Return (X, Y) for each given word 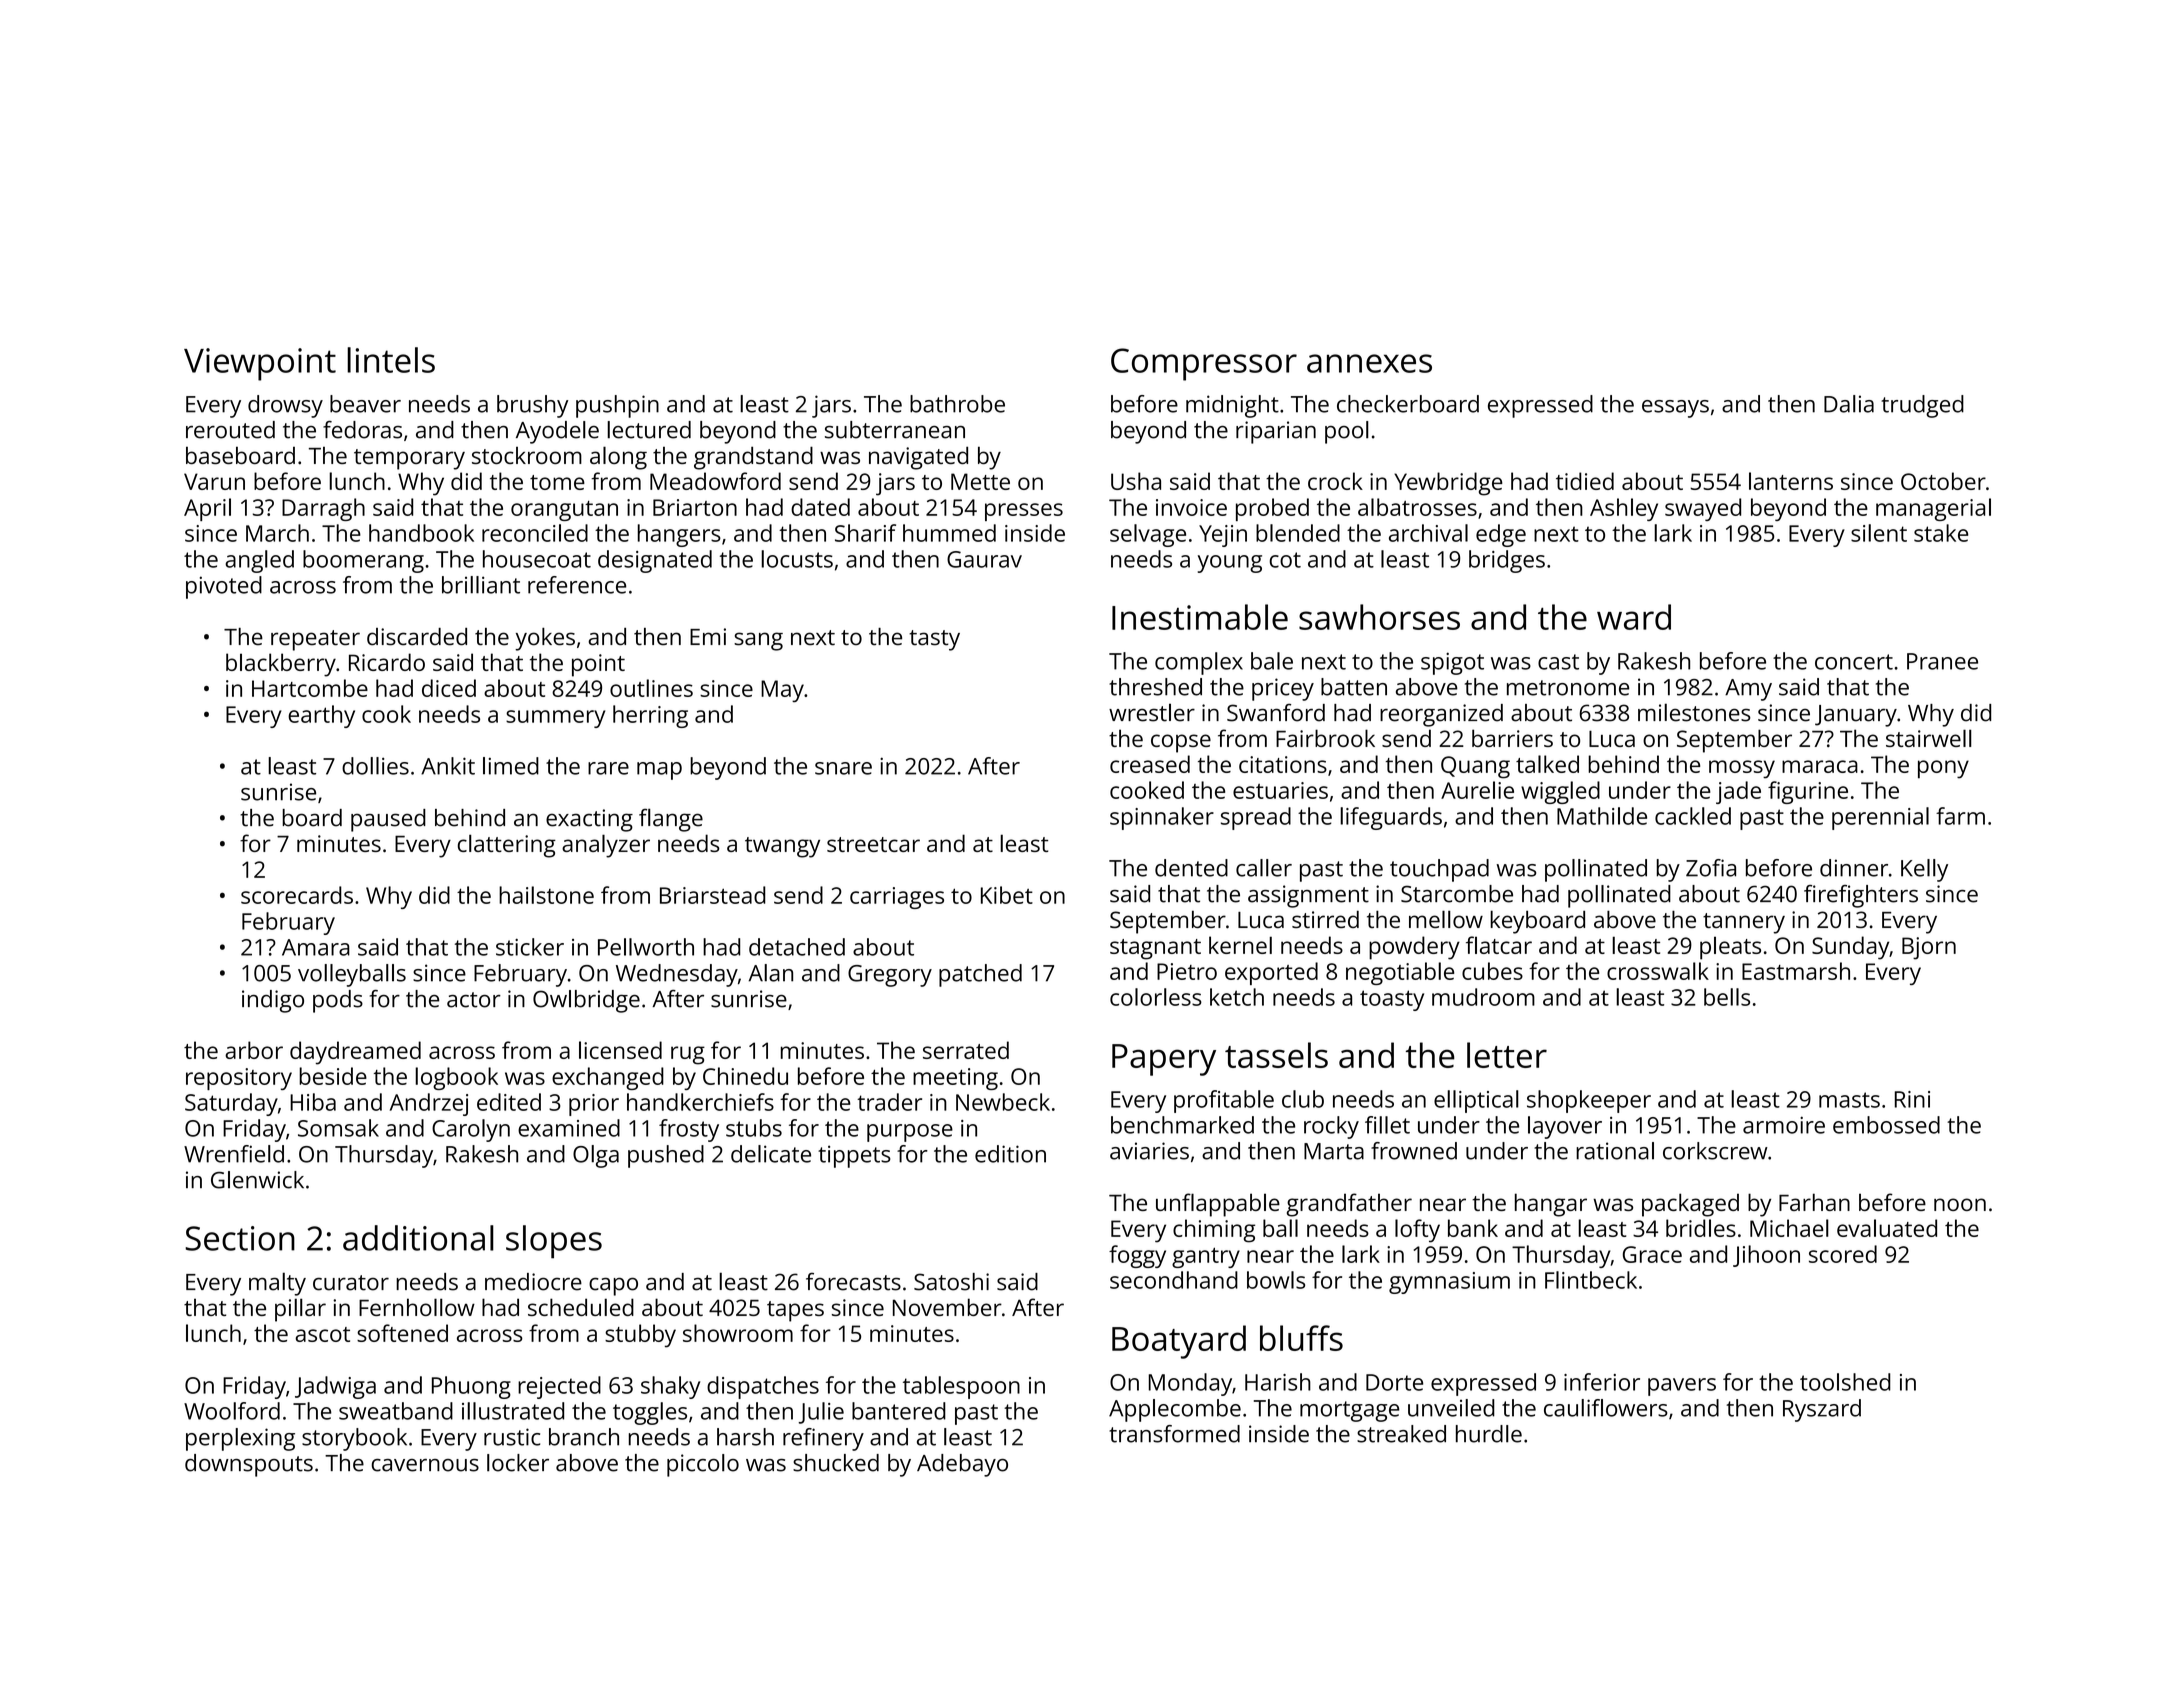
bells (1727, 997)
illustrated (513, 1411)
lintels (391, 360)
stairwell (1929, 738)
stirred (1325, 919)
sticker (530, 947)
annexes (1369, 363)
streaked (1401, 1434)
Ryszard (1822, 1410)
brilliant (481, 585)
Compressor (1204, 364)
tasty (934, 640)
